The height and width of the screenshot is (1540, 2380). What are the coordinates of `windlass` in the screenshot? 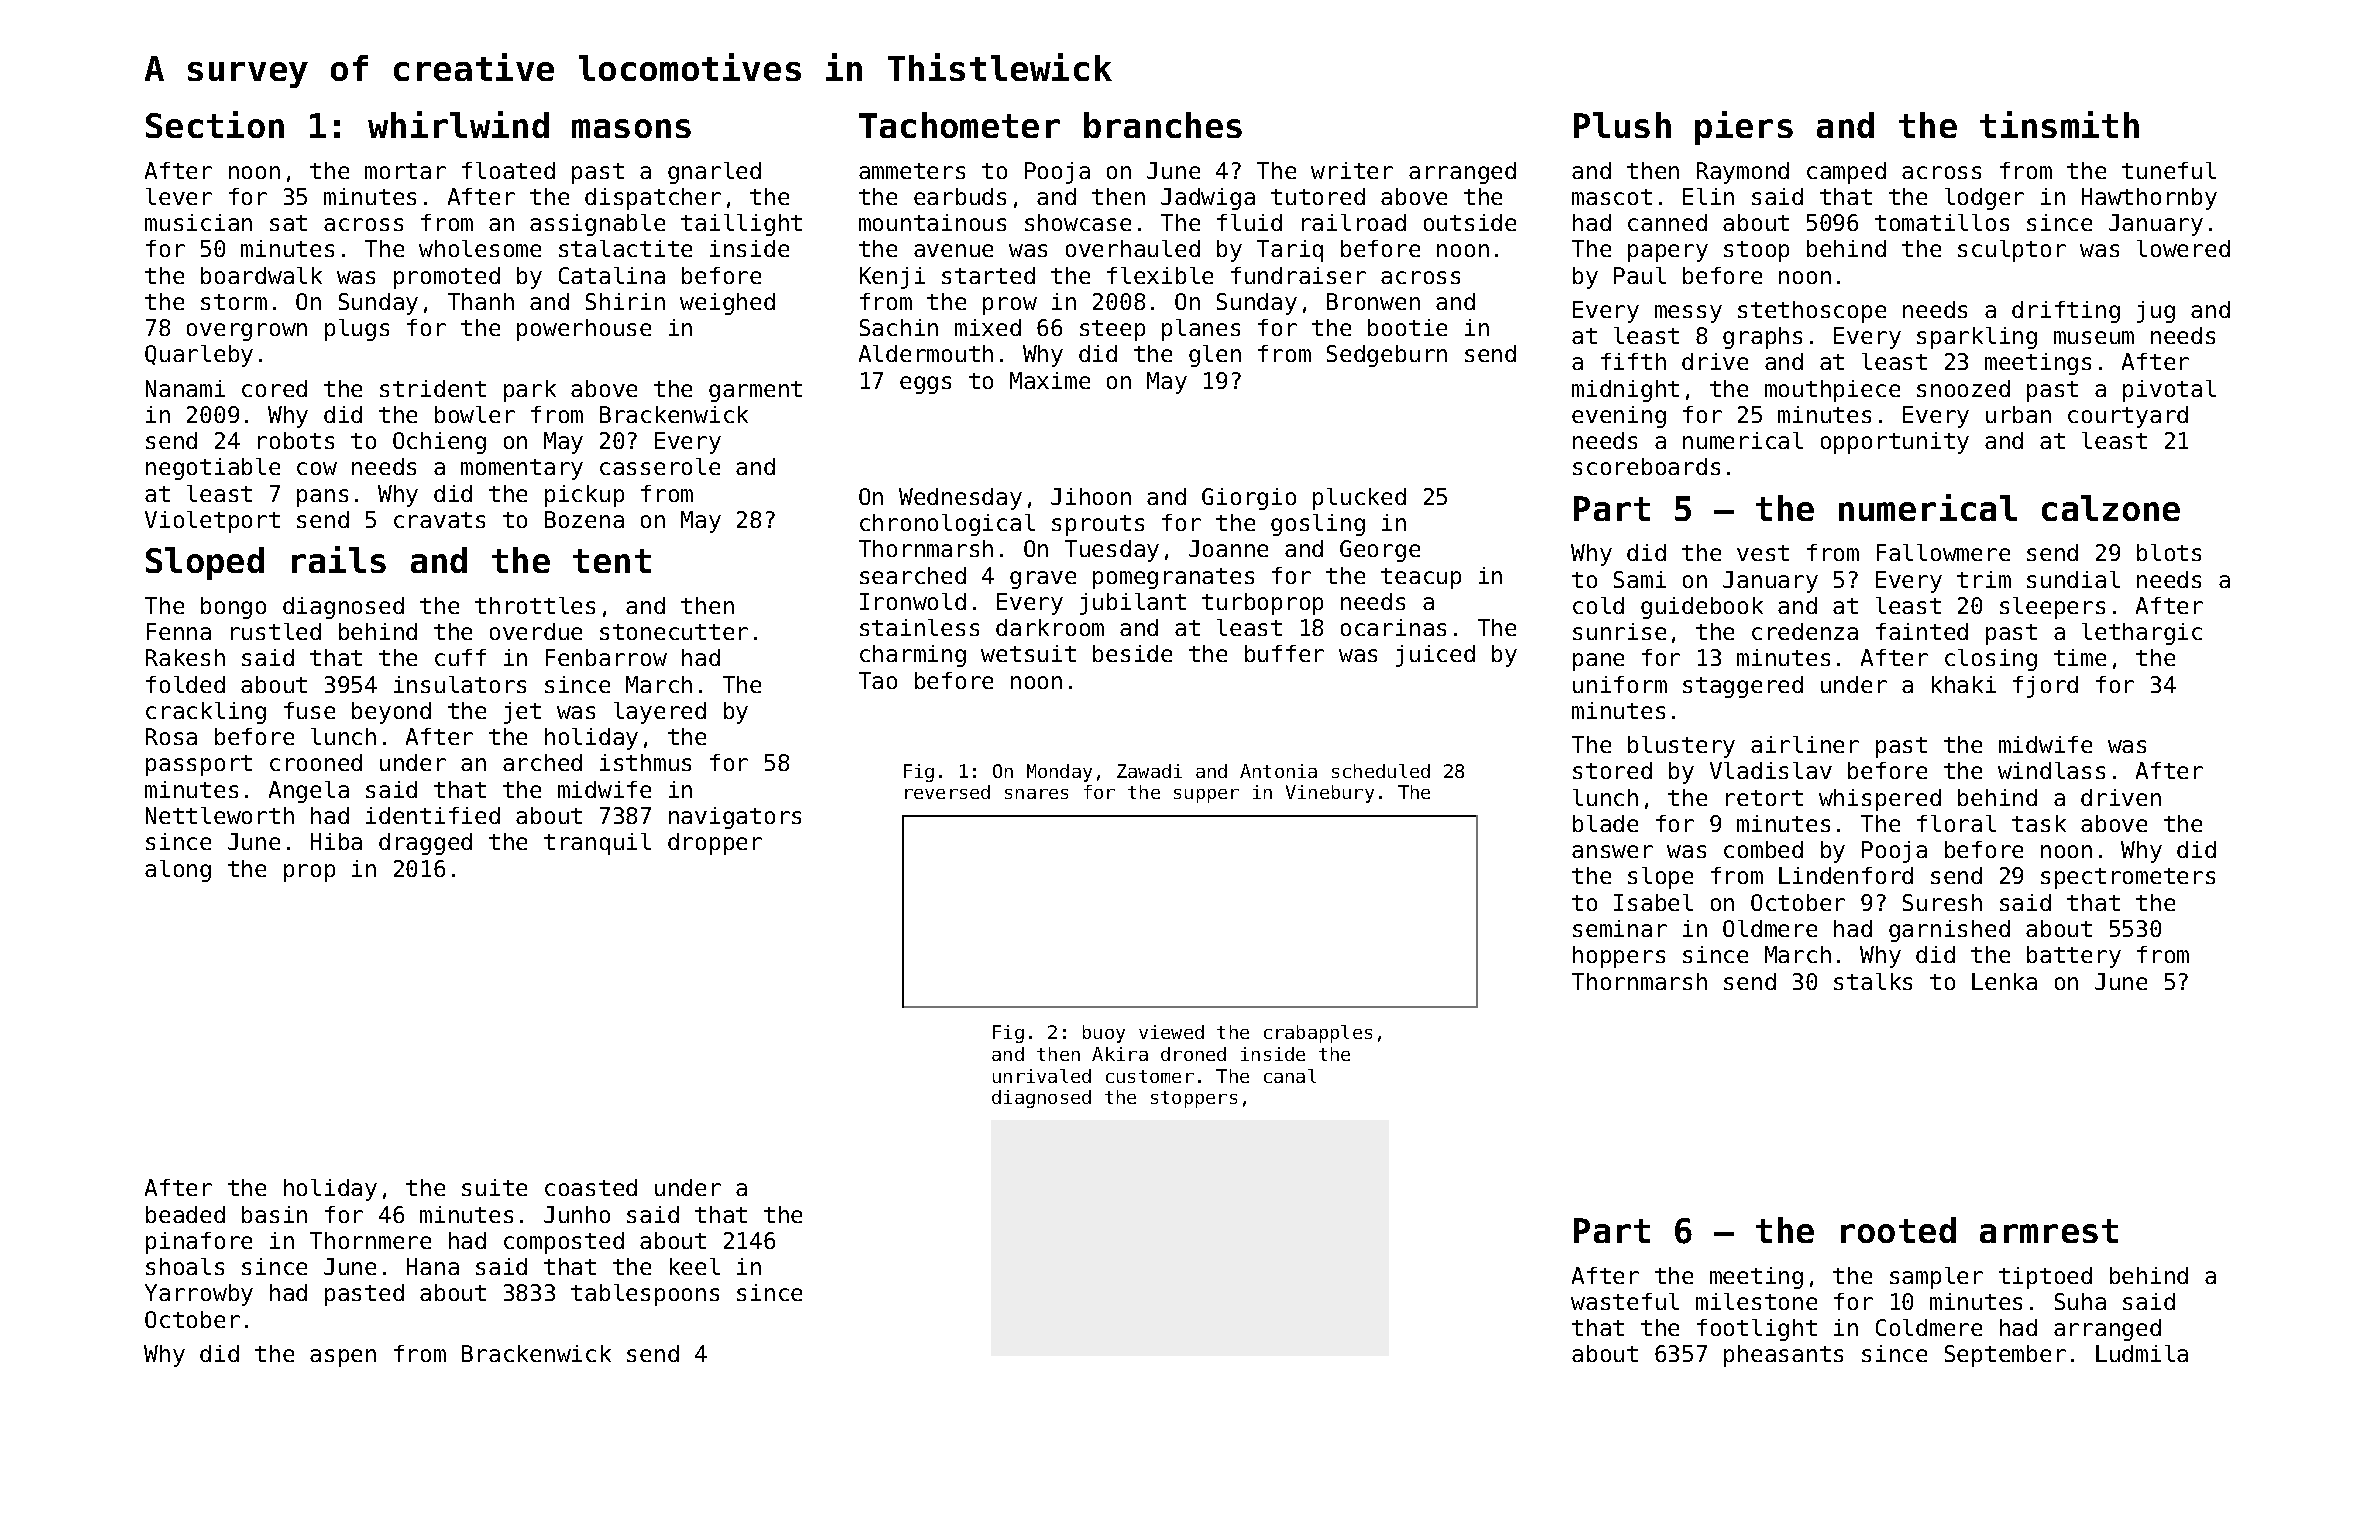 It's located at (2051, 770).
